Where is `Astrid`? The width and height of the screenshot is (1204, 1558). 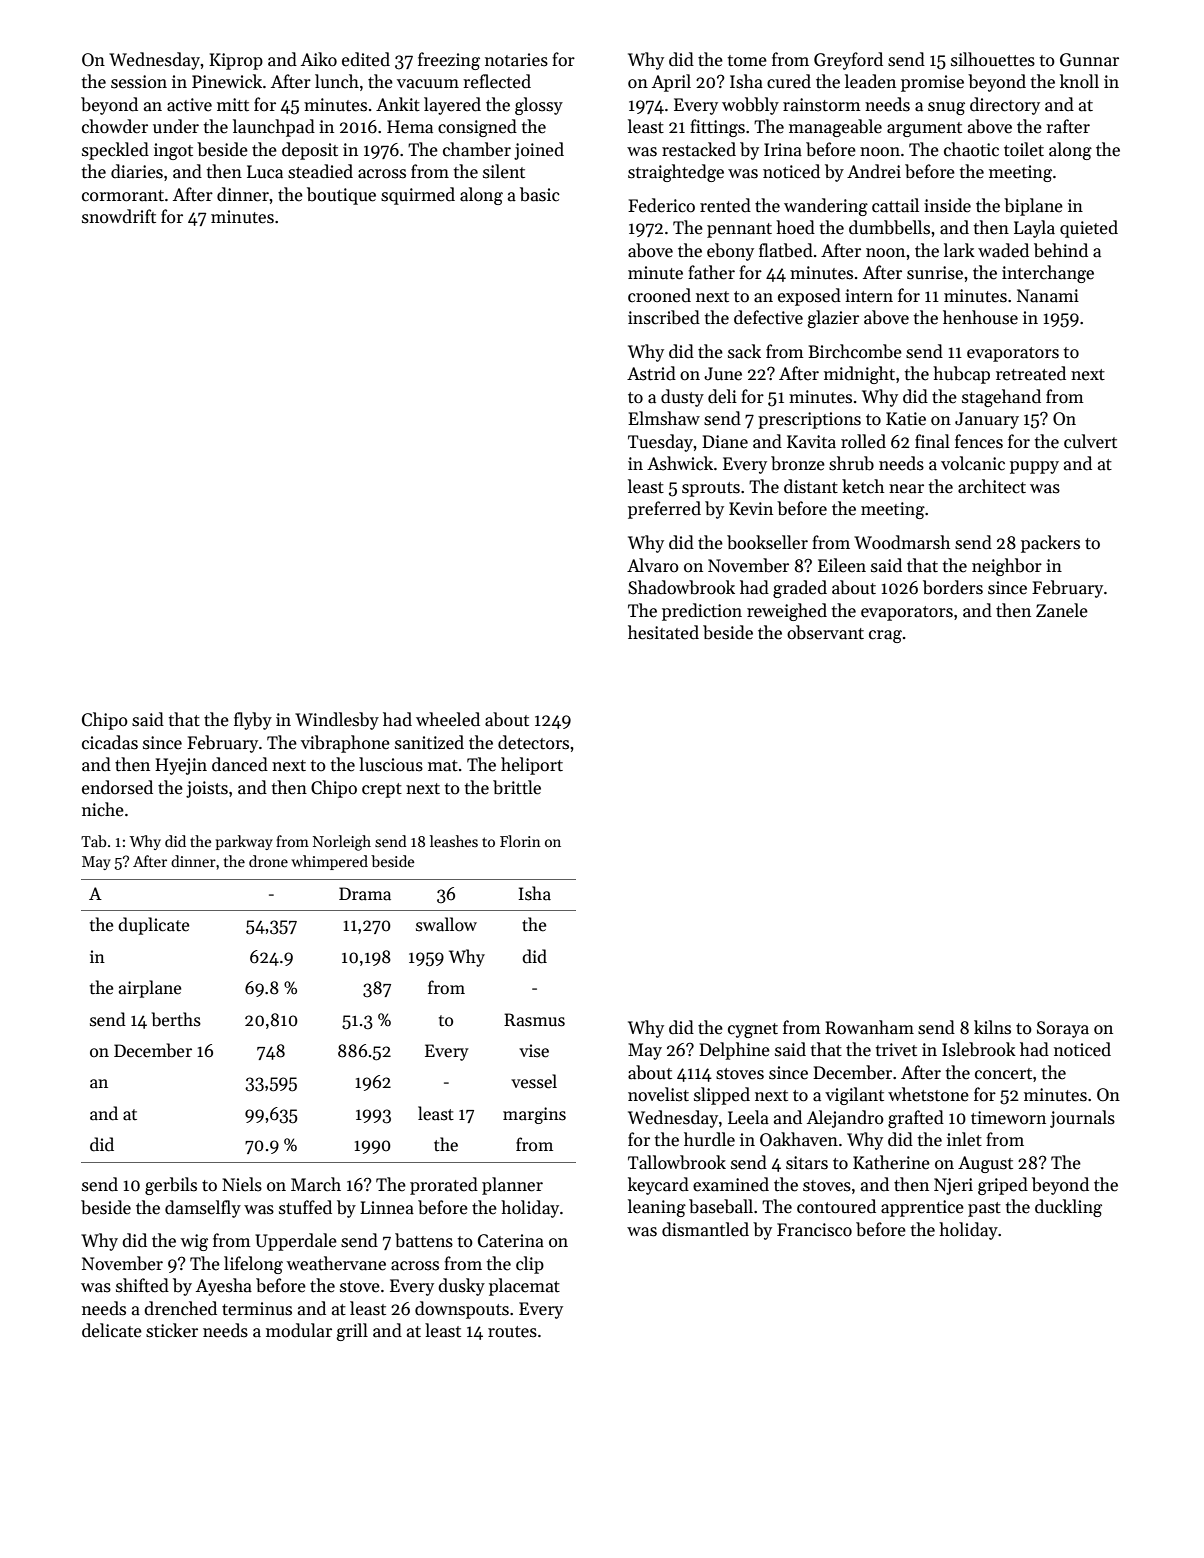
Astrid is located at coordinates (651, 373).
